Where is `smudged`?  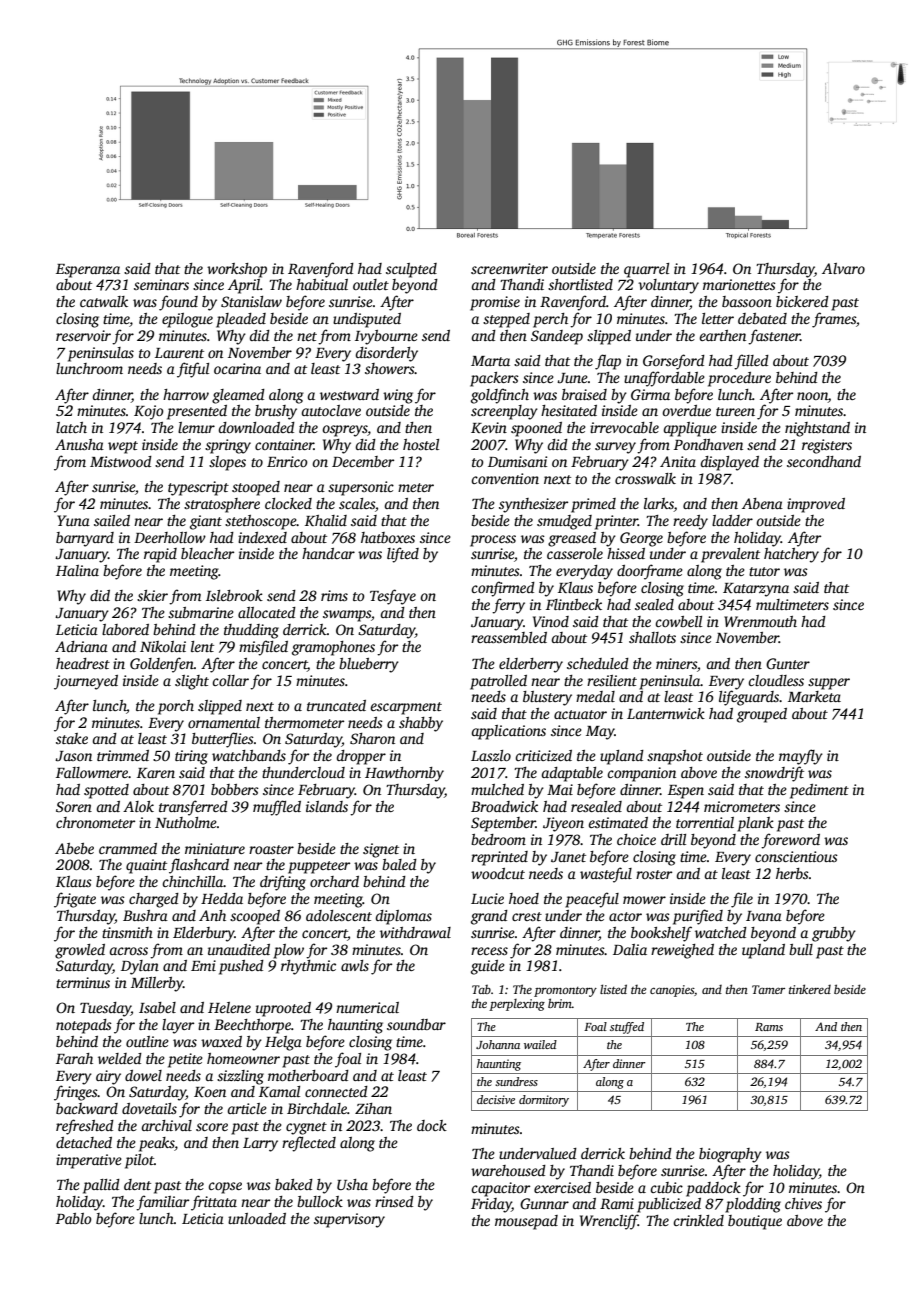
smudged is located at coordinates (564, 522).
